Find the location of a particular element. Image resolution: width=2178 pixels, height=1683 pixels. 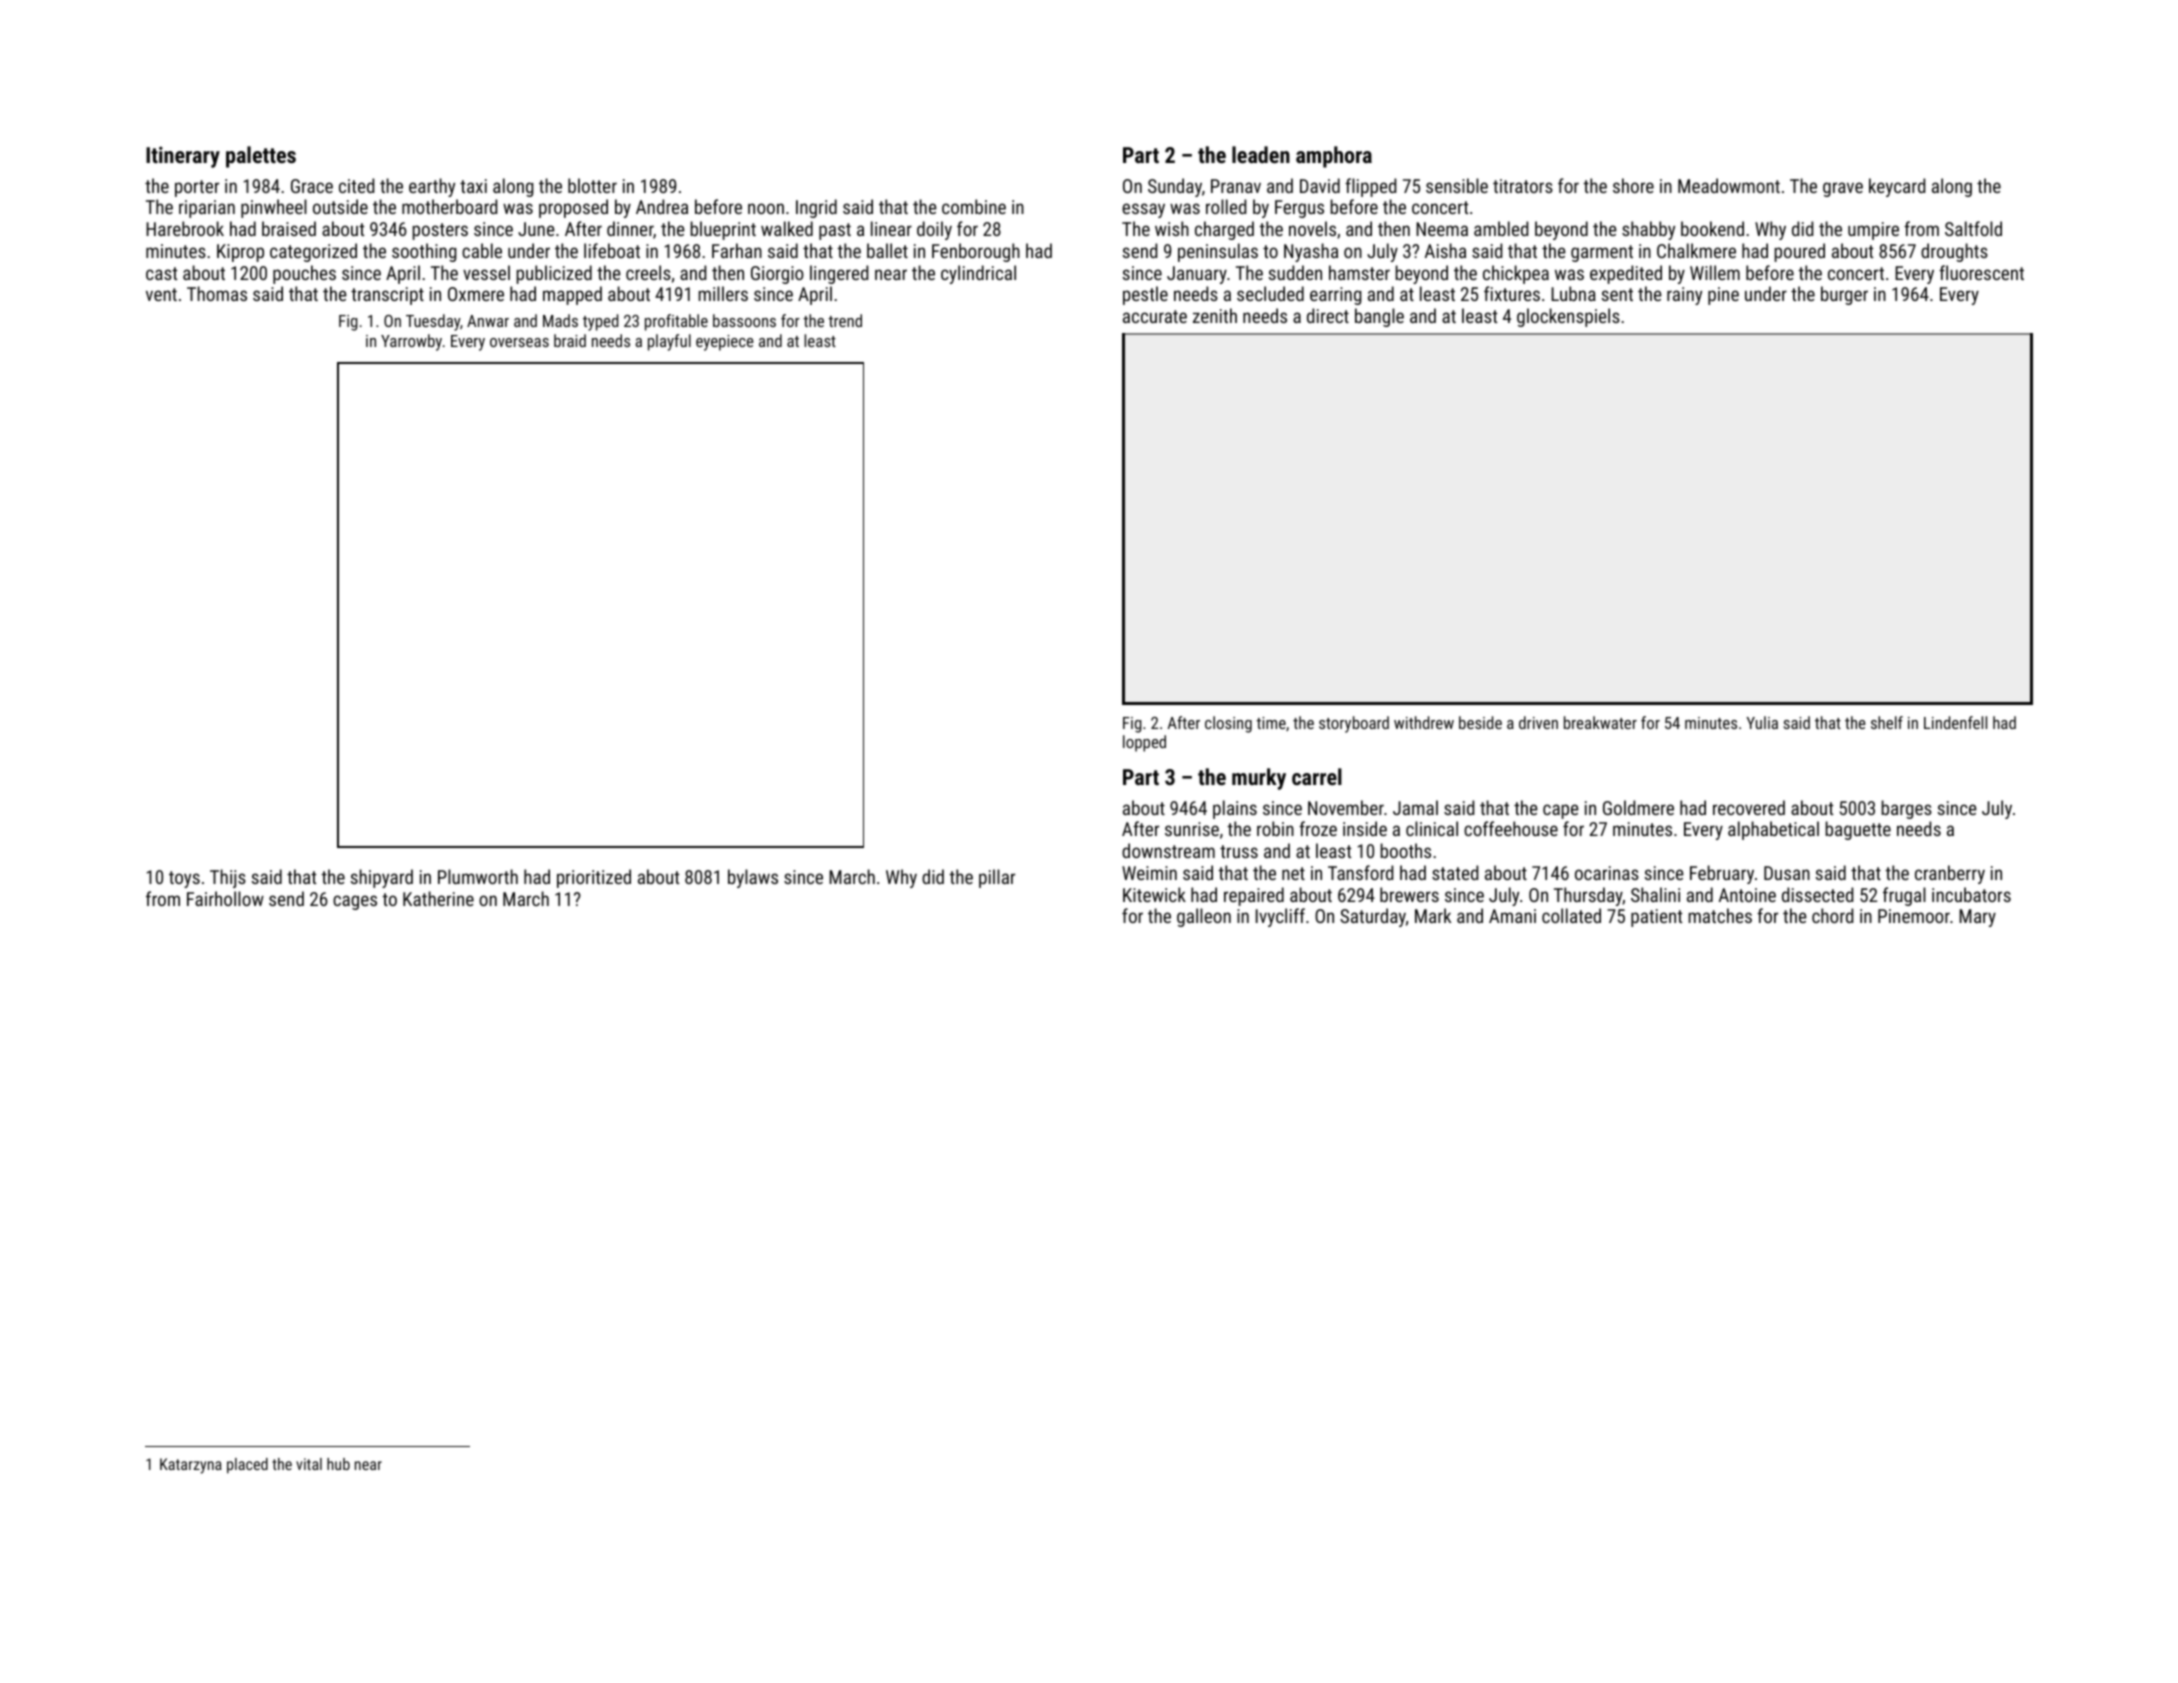

hub is located at coordinates (338, 1464).
